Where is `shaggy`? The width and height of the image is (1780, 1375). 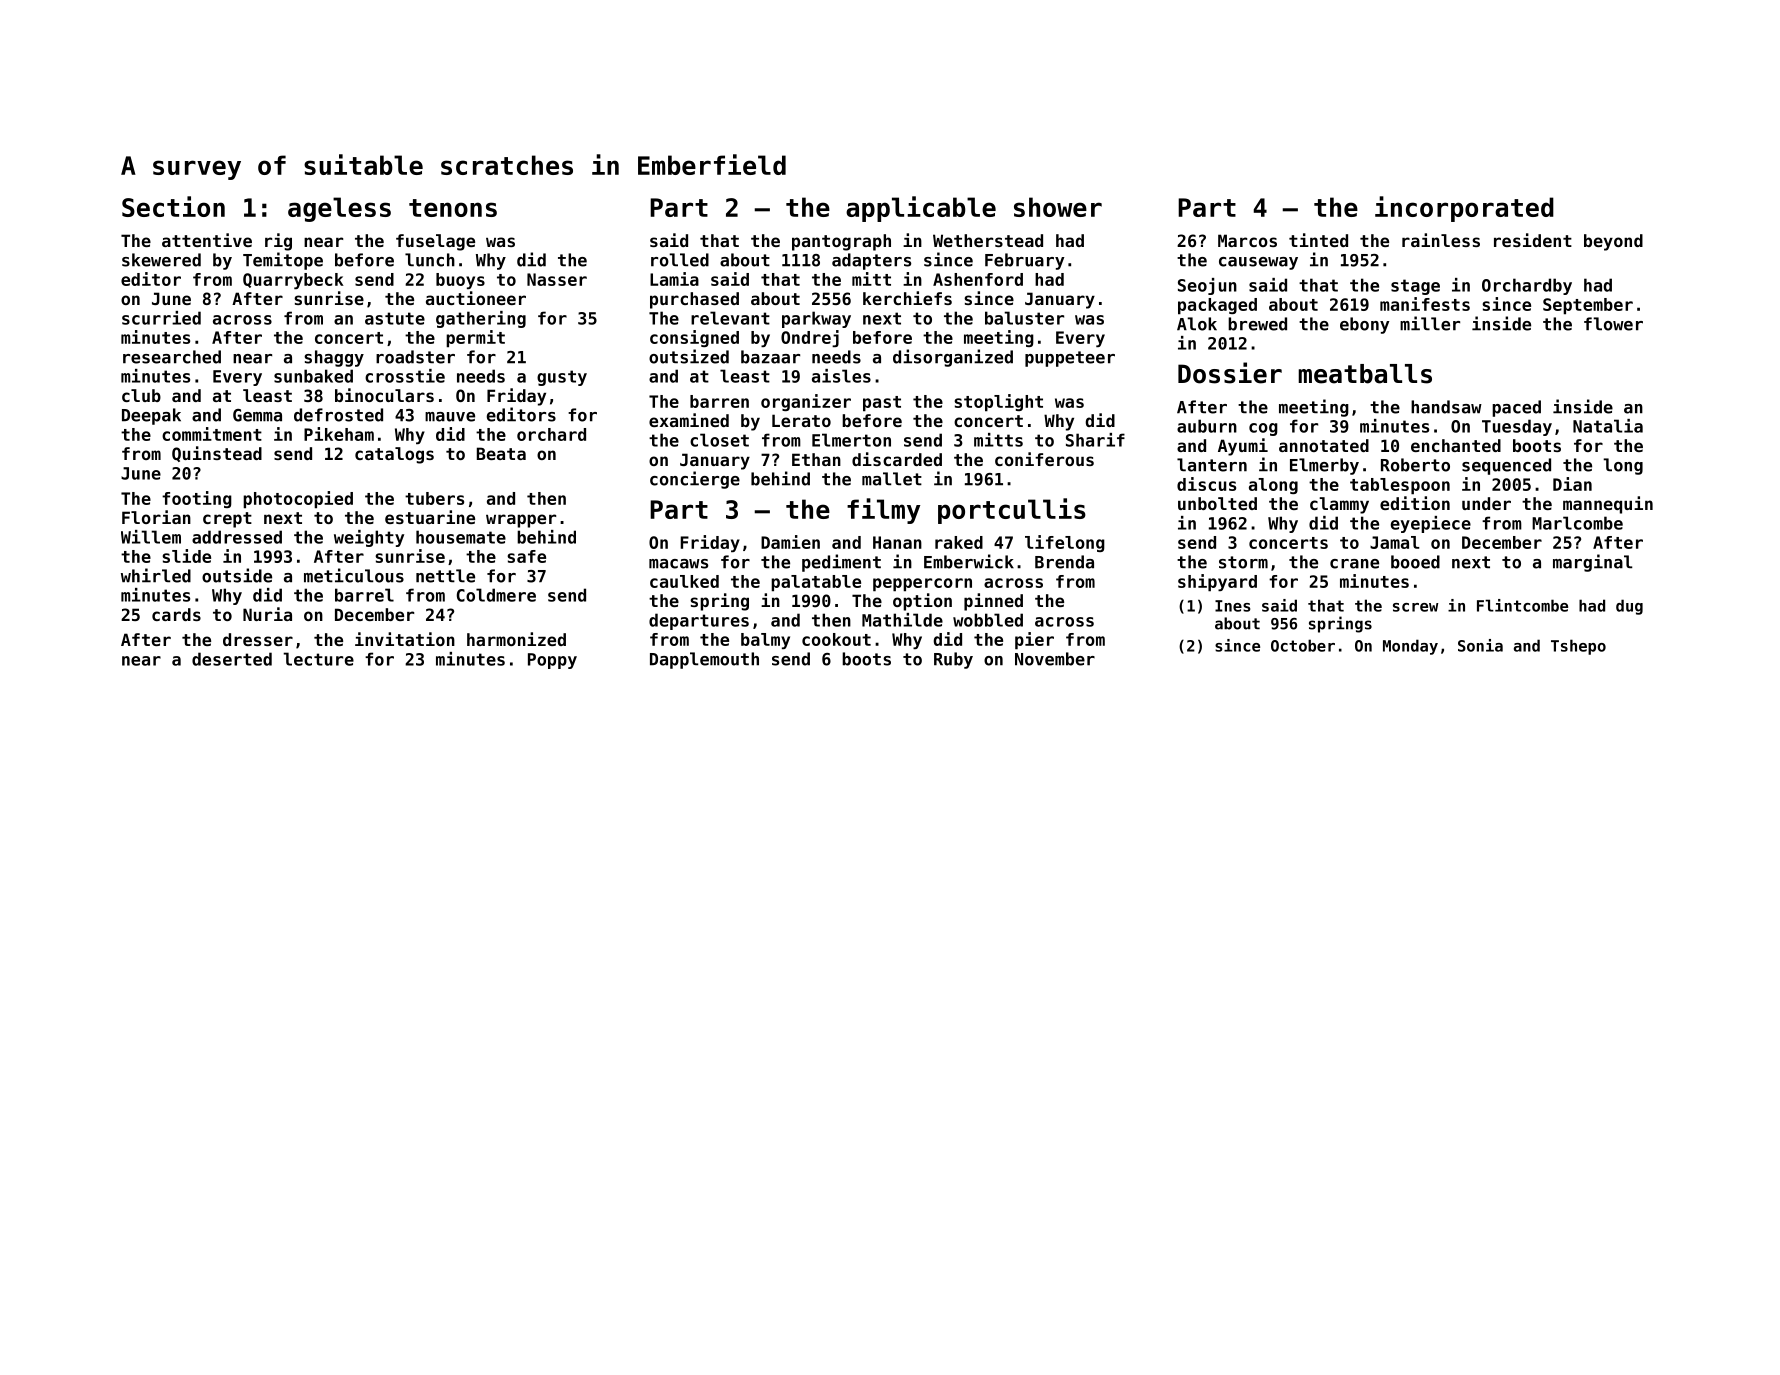 shaggy is located at coordinates (334, 358).
